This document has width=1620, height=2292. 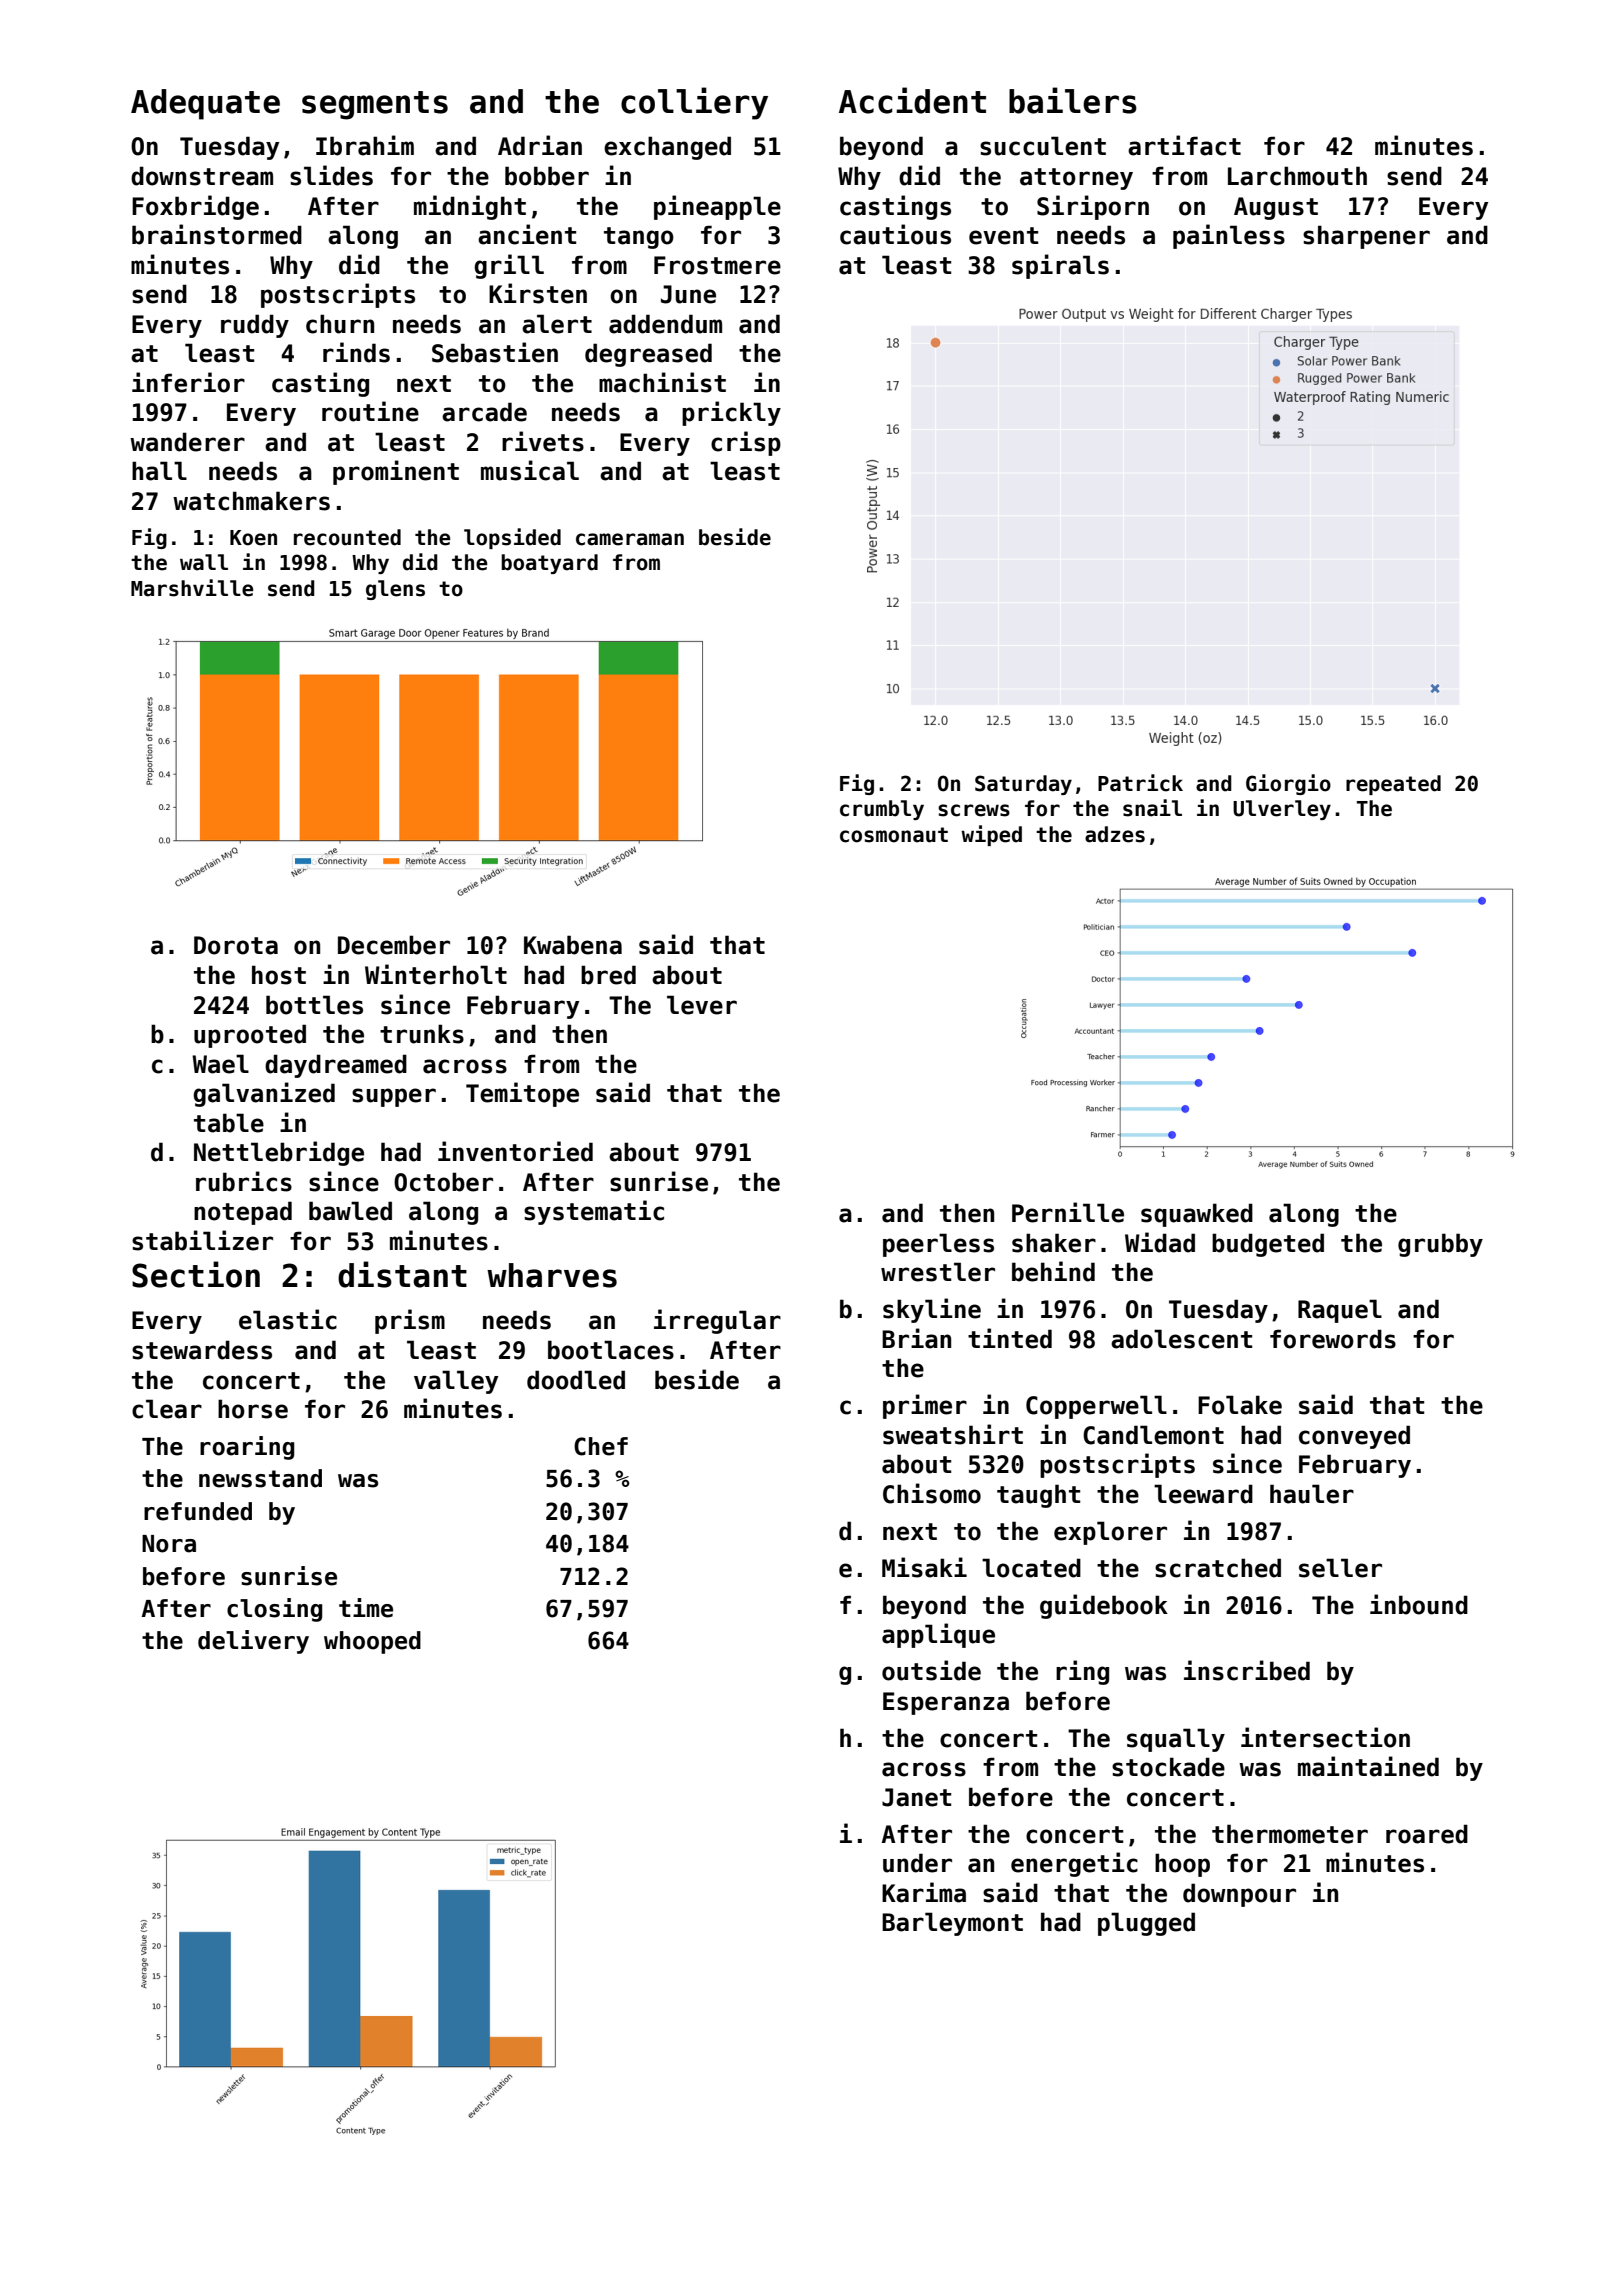 What do you see at coordinates (1288, 784) in the document?
I see `Giorgio` at bounding box center [1288, 784].
